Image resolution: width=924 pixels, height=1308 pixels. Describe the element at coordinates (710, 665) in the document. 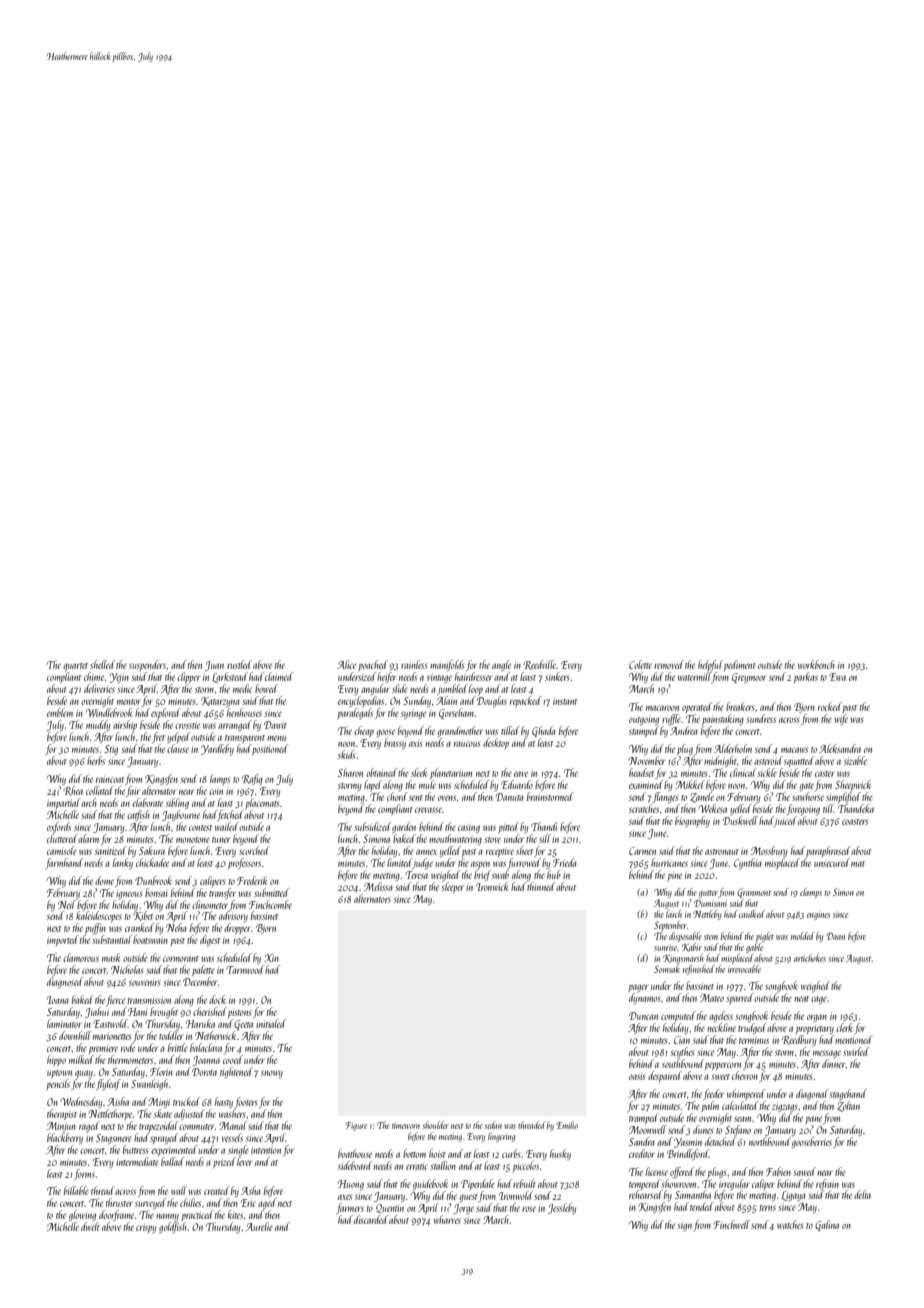

I see `helpful` at that location.
